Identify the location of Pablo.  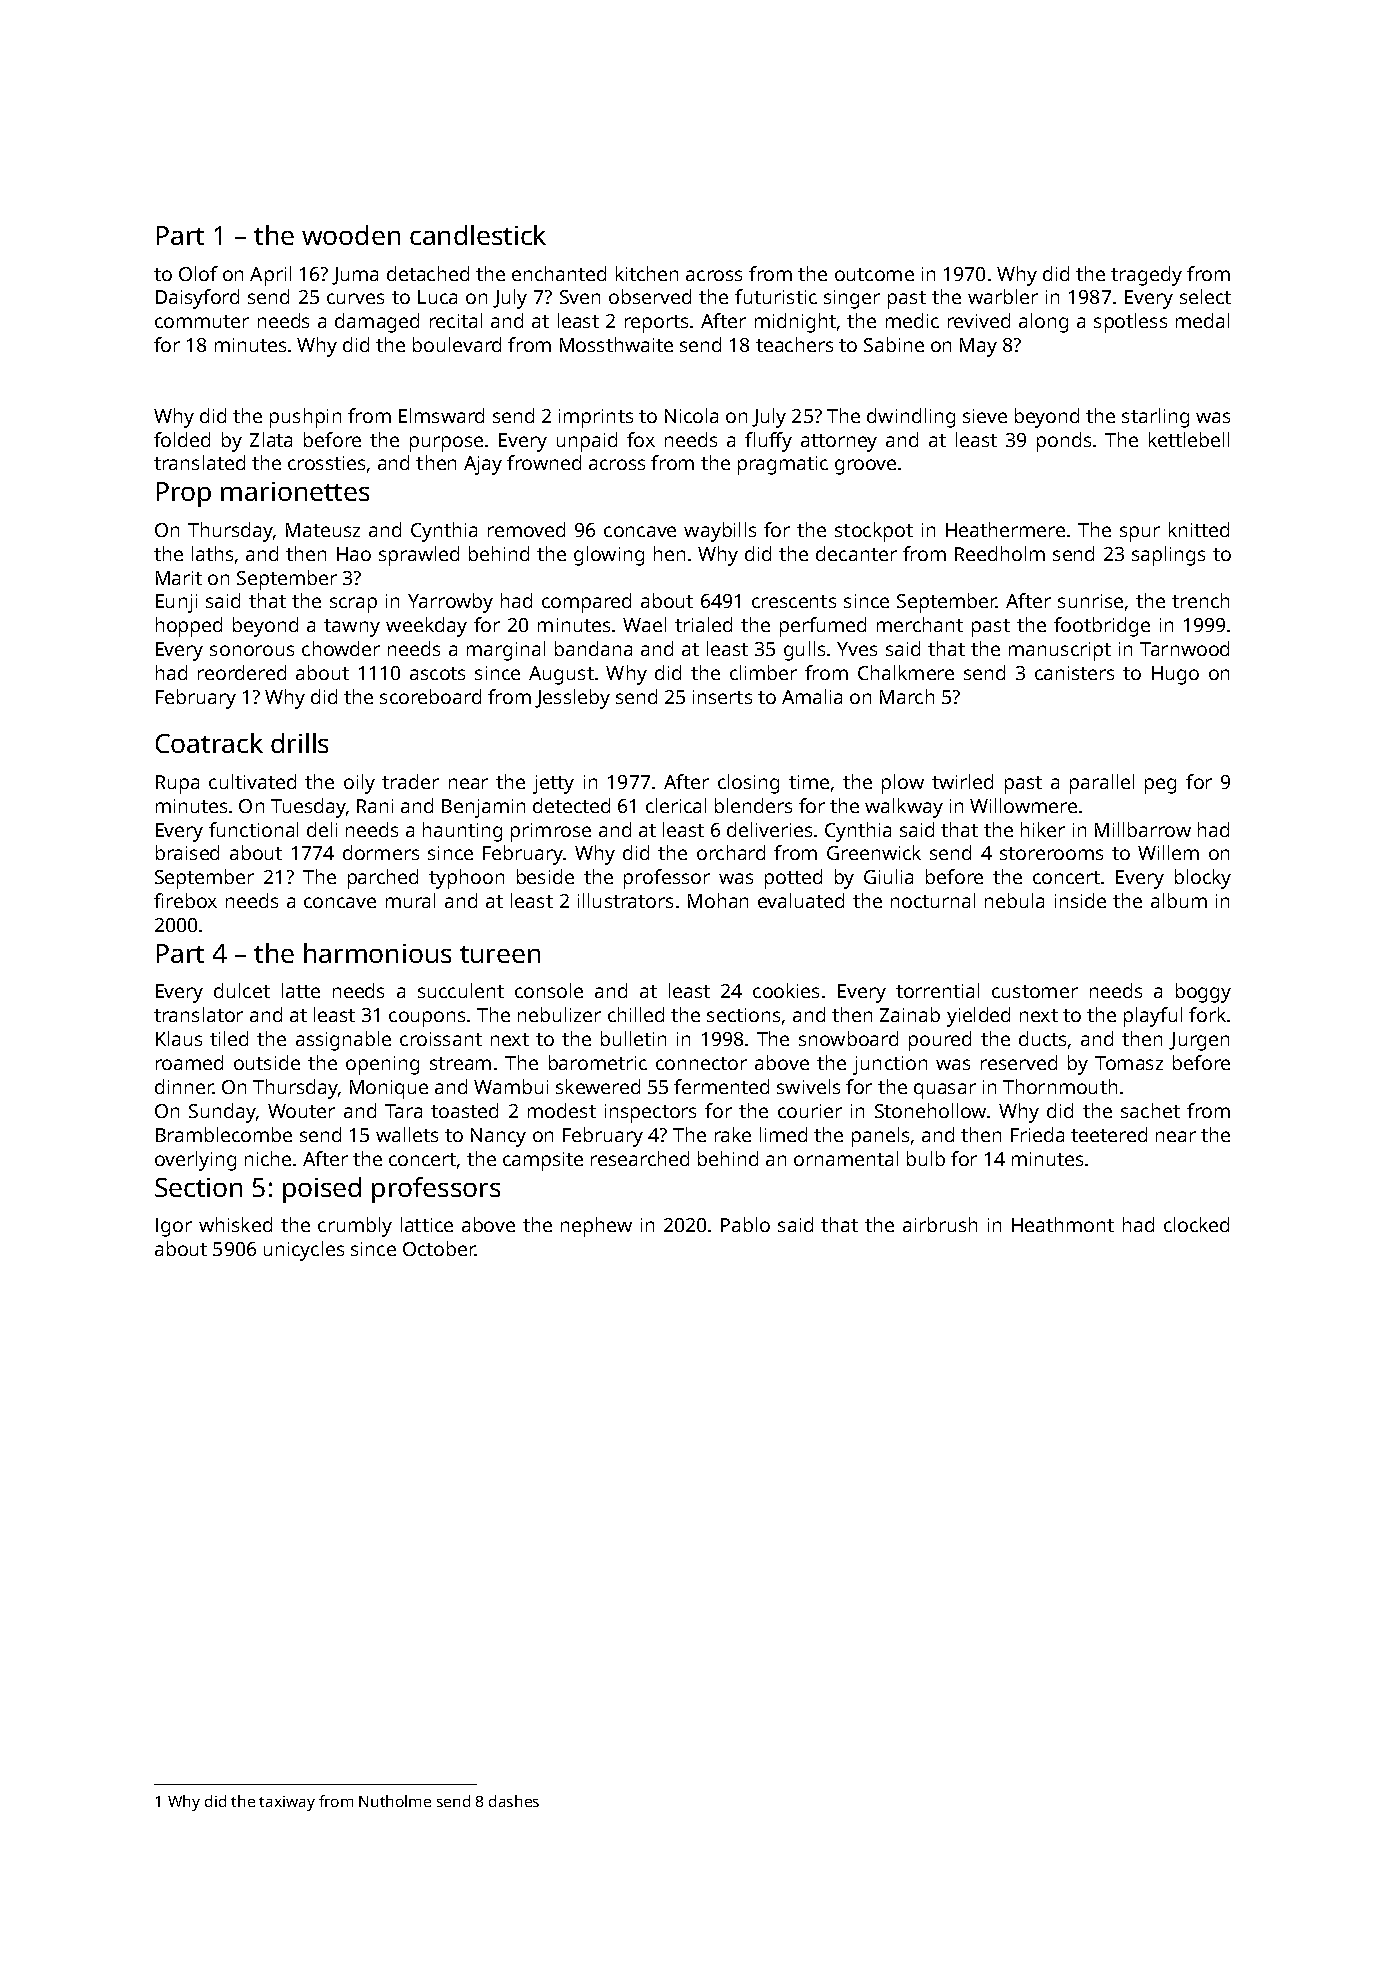
(745, 1224).
